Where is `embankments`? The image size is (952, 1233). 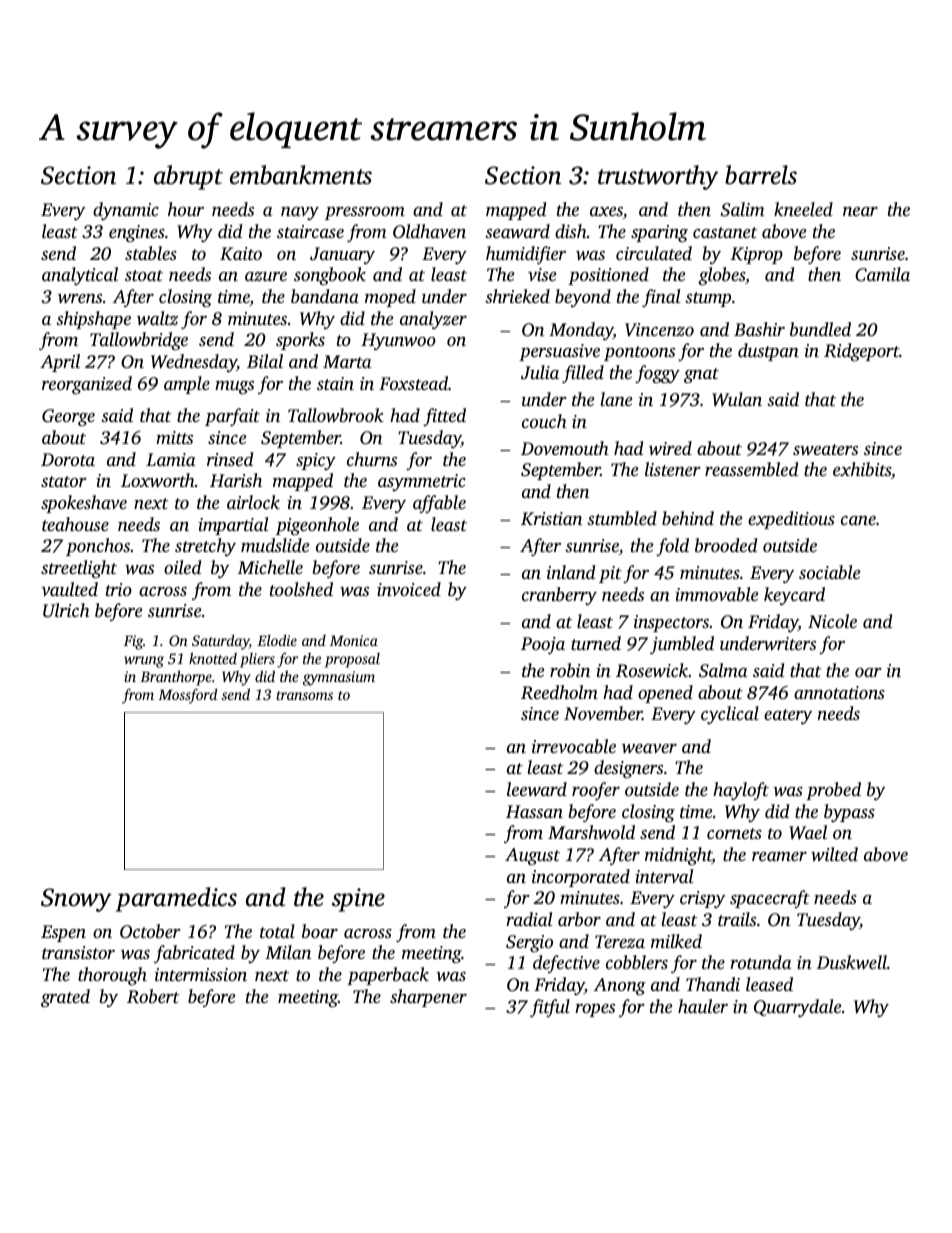
embankments is located at coordinates (301, 175).
